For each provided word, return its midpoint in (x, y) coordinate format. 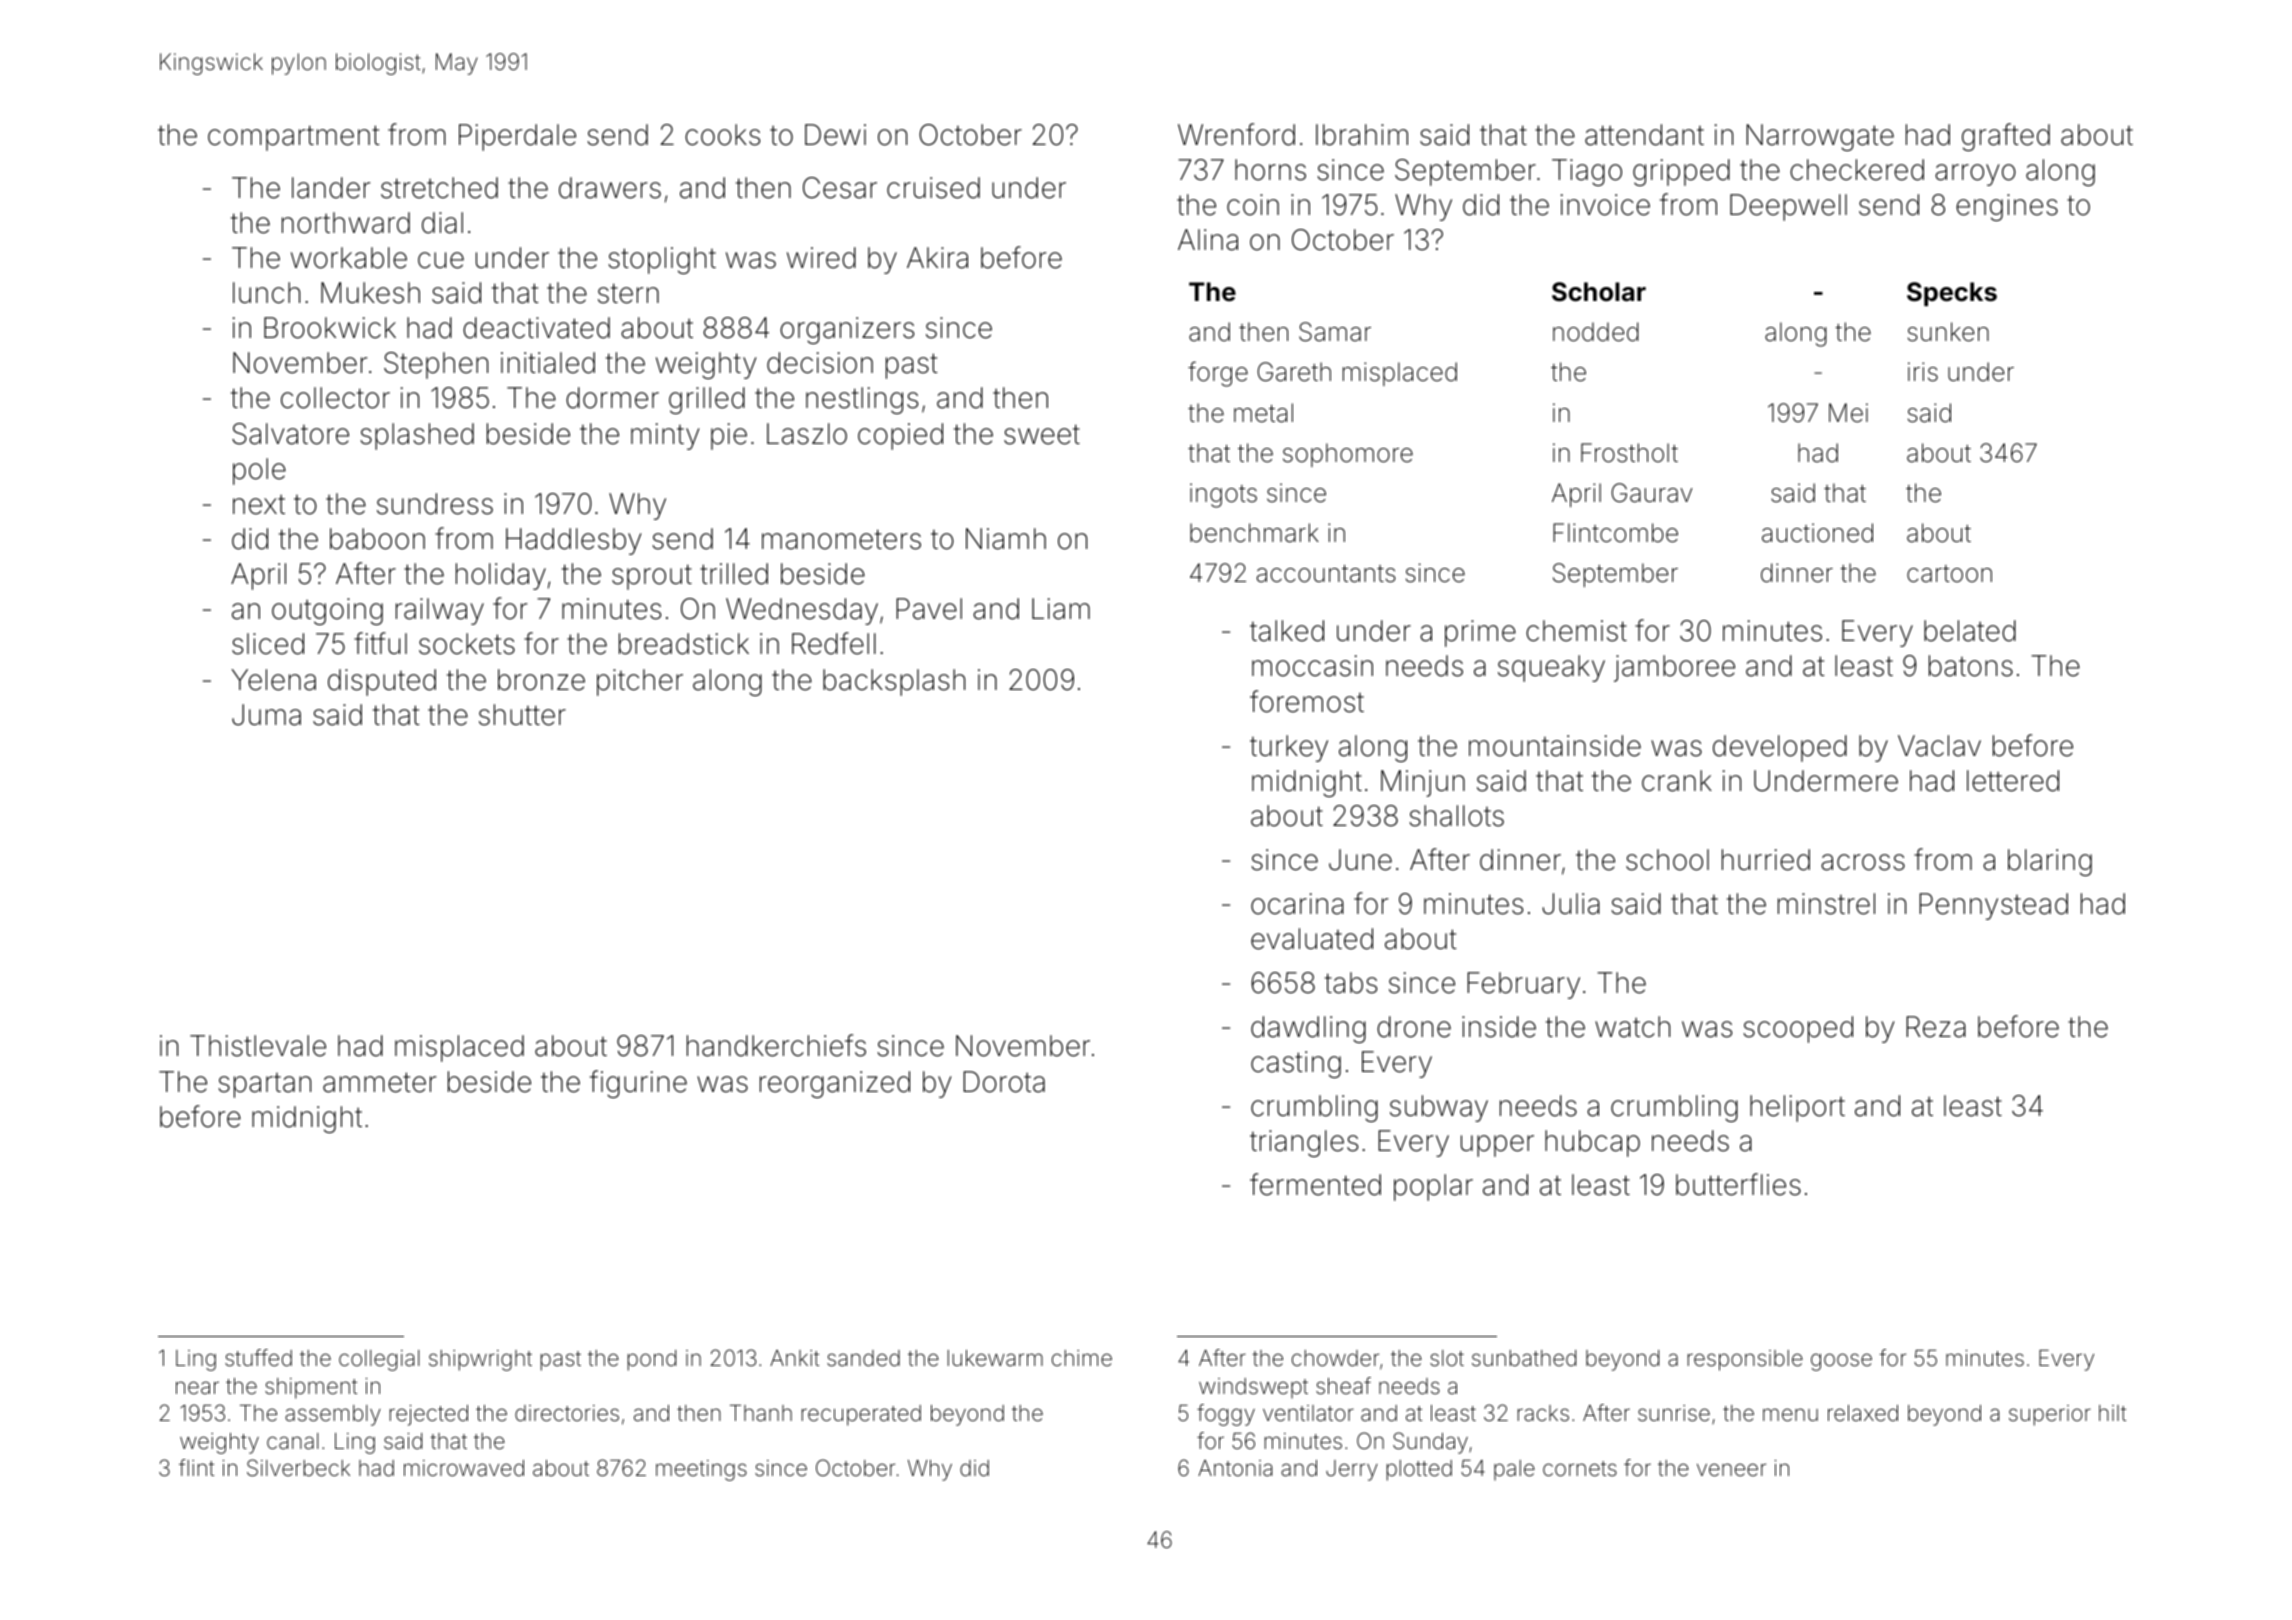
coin (1253, 205)
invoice (1605, 205)
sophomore (1348, 455)
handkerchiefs (776, 1045)
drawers (610, 188)
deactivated (536, 328)
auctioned (1817, 533)
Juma (266, 715)
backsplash (894, 682)
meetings (701, 1470)
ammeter (379, 1082)
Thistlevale (258, 1046)
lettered (2013, 781)
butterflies (1738, 1184)
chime (1082, 1358)
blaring (2050, 862)
